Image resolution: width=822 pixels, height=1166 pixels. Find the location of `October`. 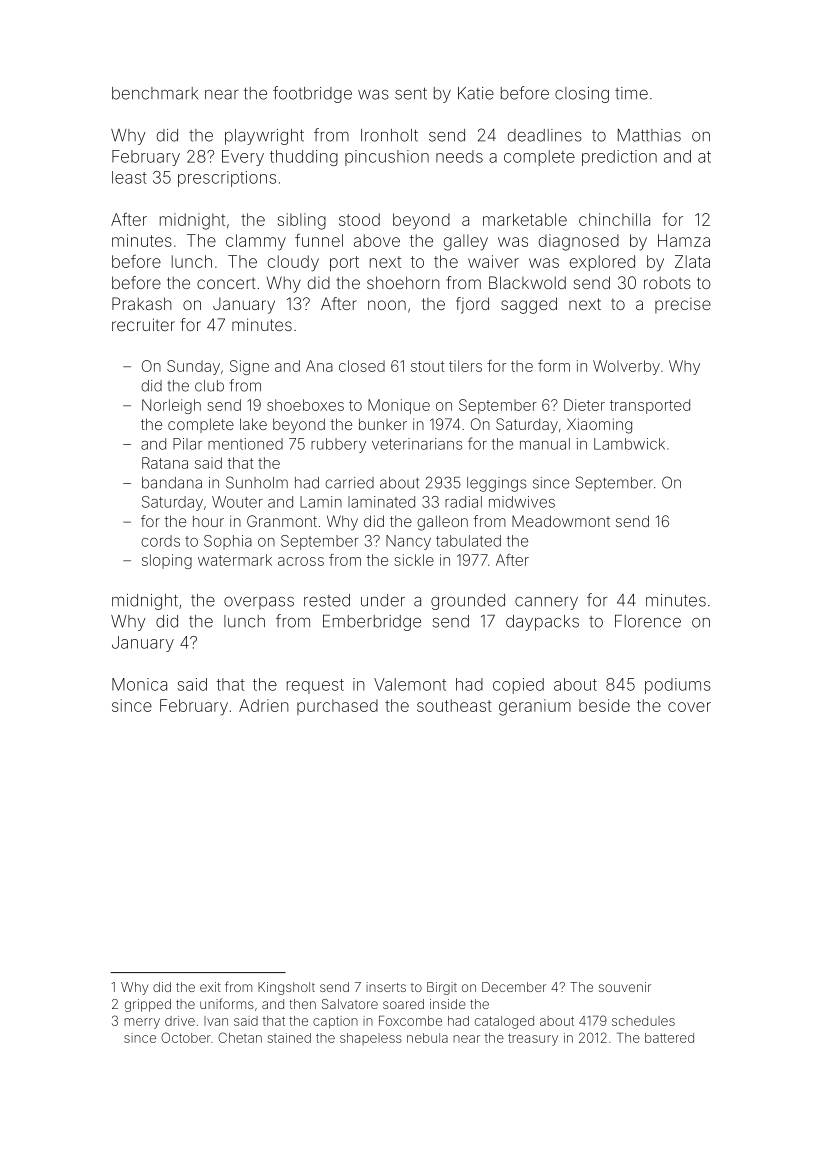

October is located at coordinates (186, 1037).
